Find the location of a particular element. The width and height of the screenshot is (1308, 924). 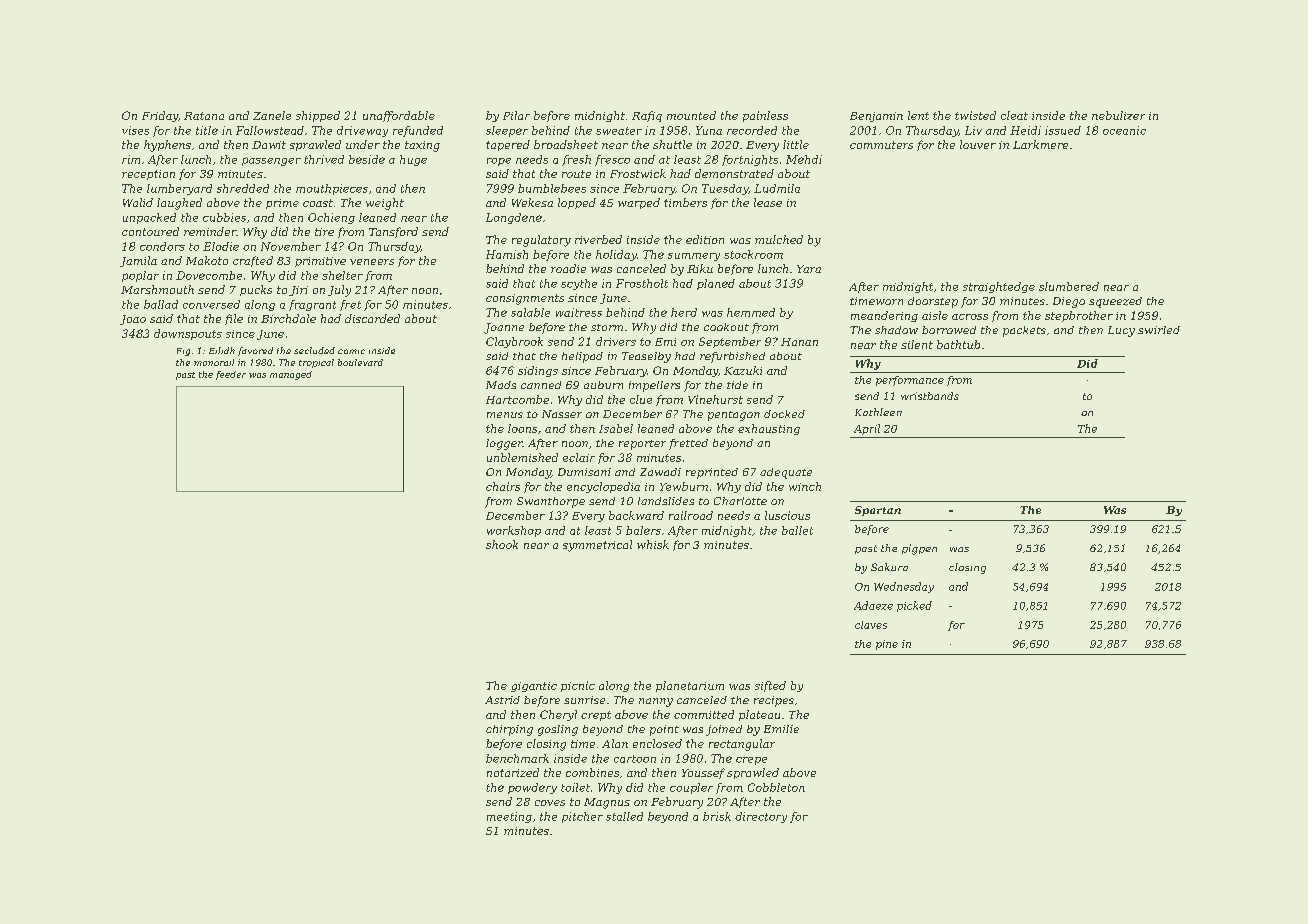

meeting is located at coordinates (509, 817).
